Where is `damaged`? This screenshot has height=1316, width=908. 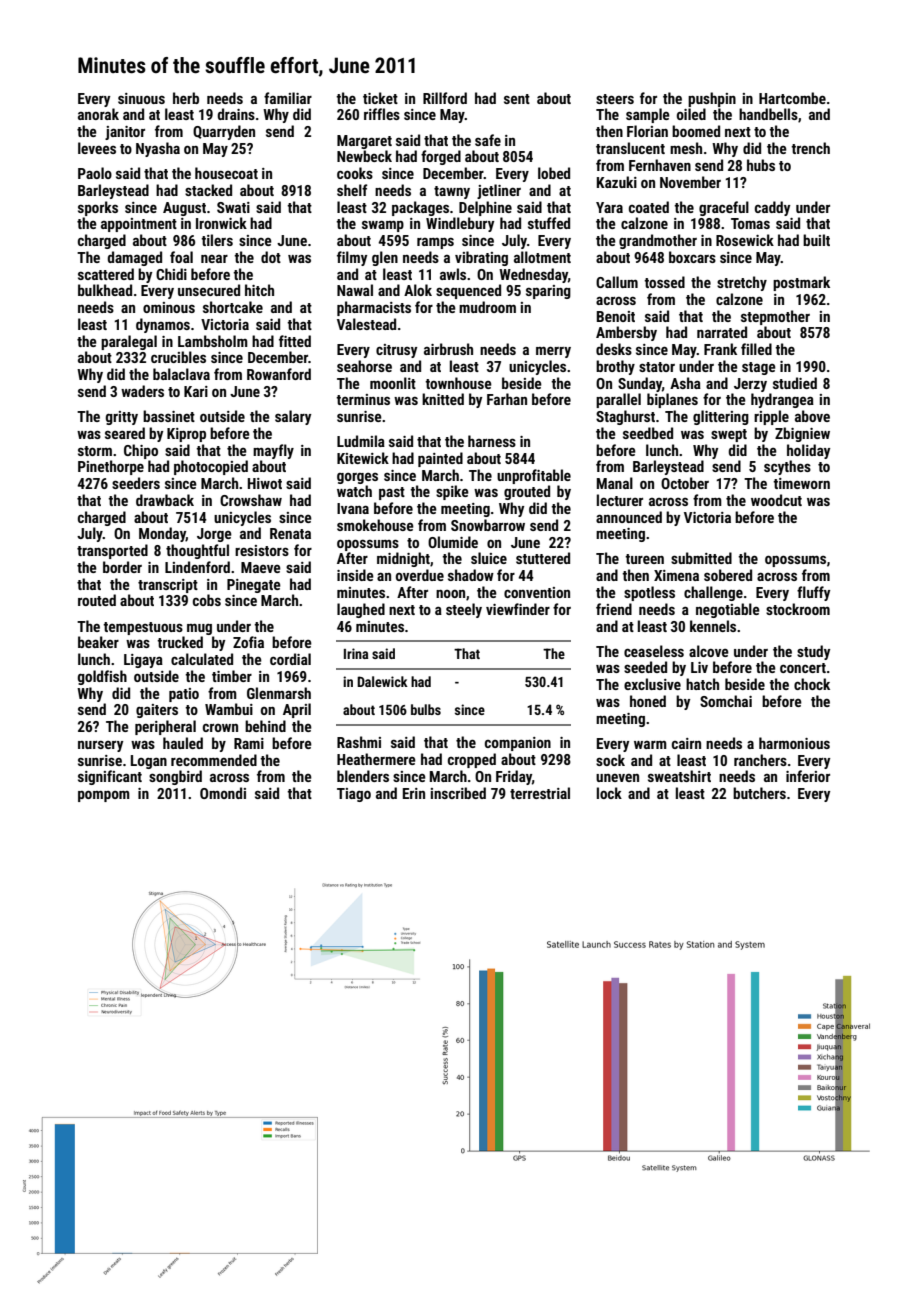
damaged is located at coordinates (134, 258).
